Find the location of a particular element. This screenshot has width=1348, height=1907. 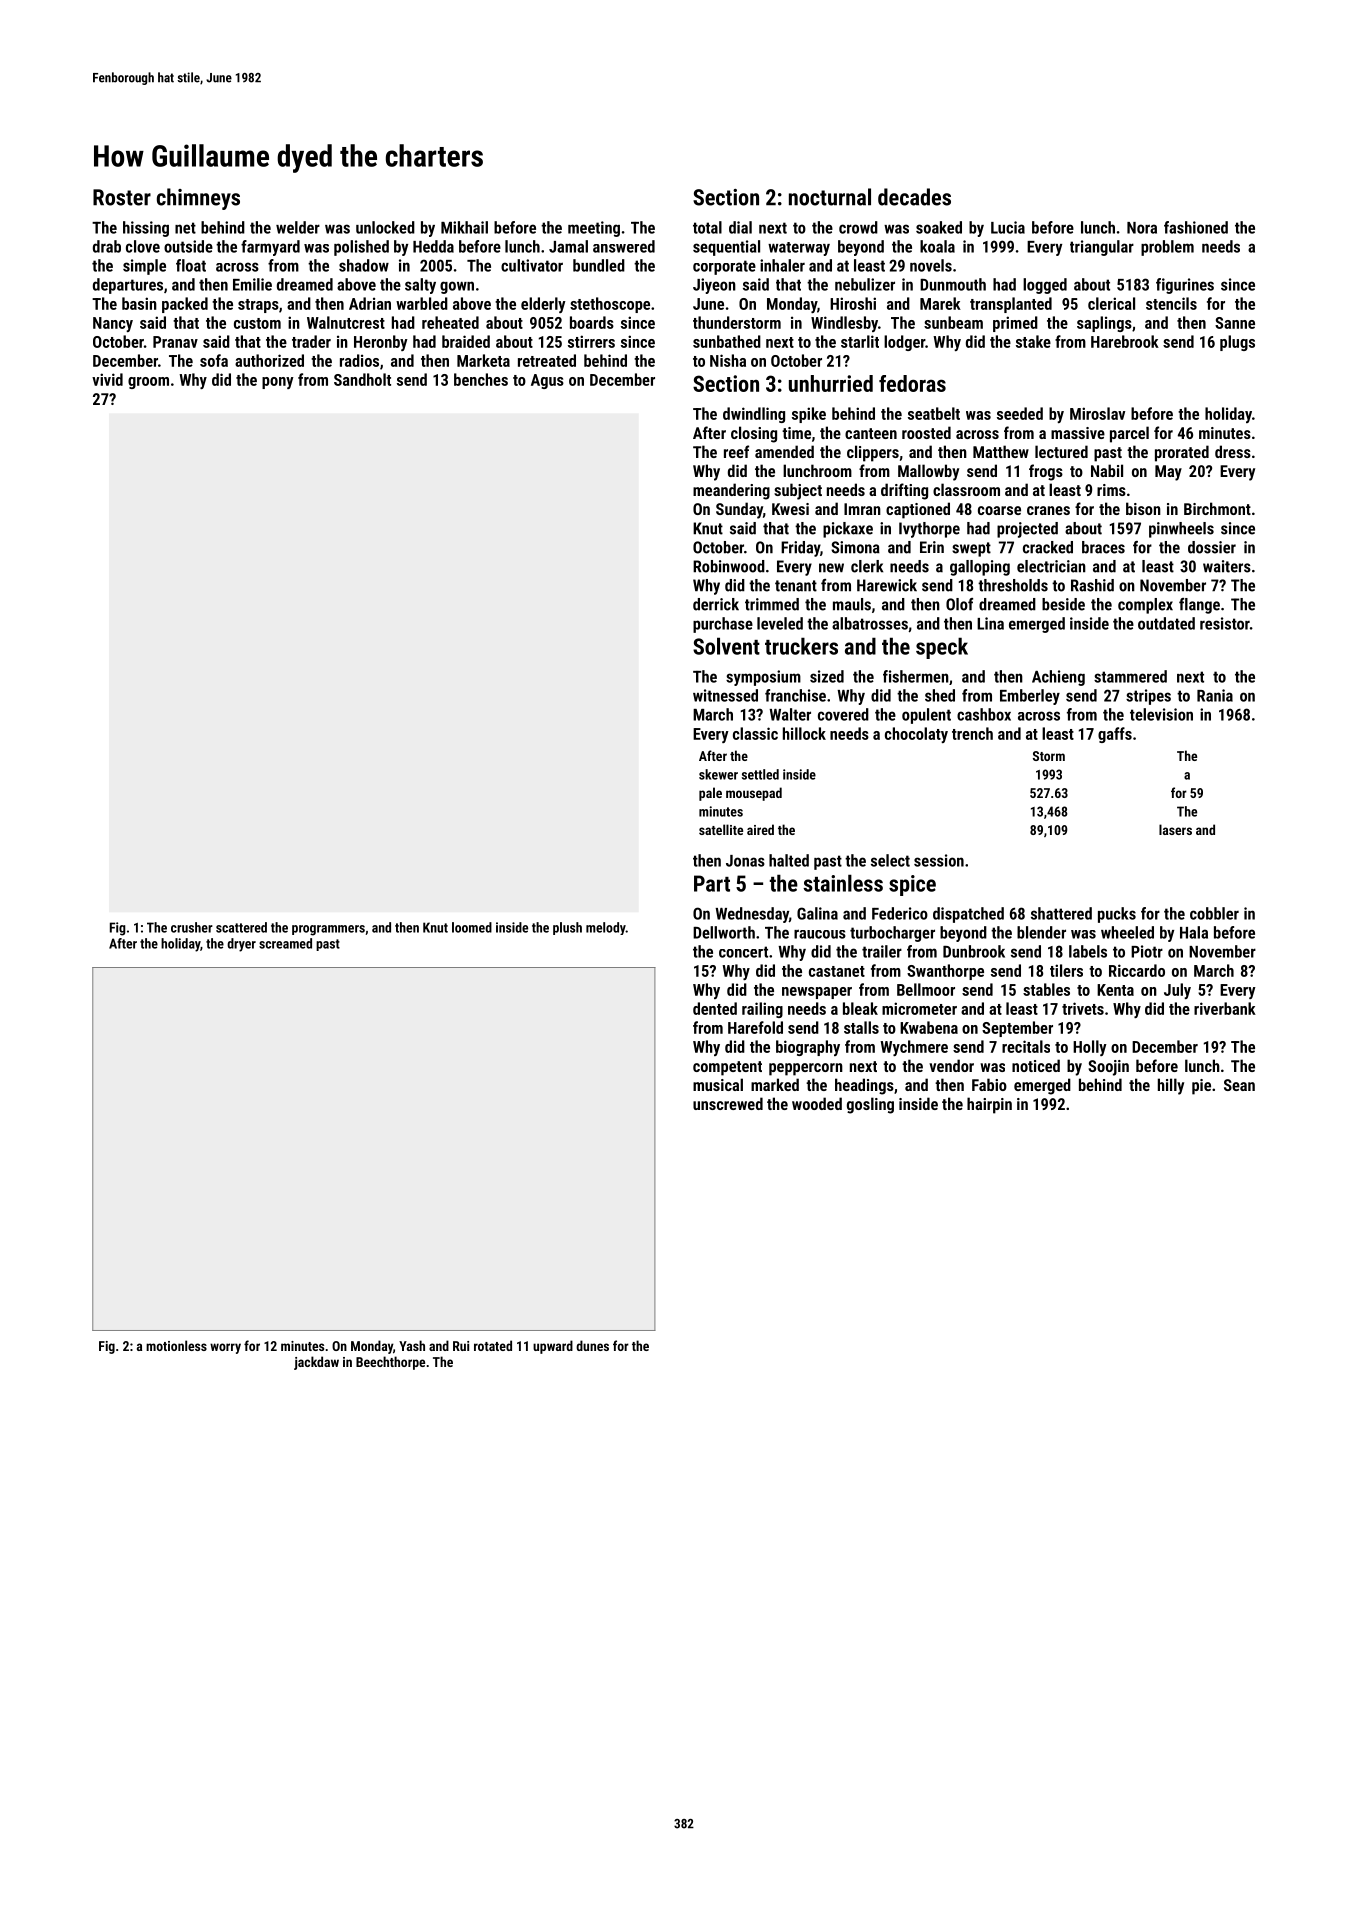

dunes is located at coordinates (592, 1345).
